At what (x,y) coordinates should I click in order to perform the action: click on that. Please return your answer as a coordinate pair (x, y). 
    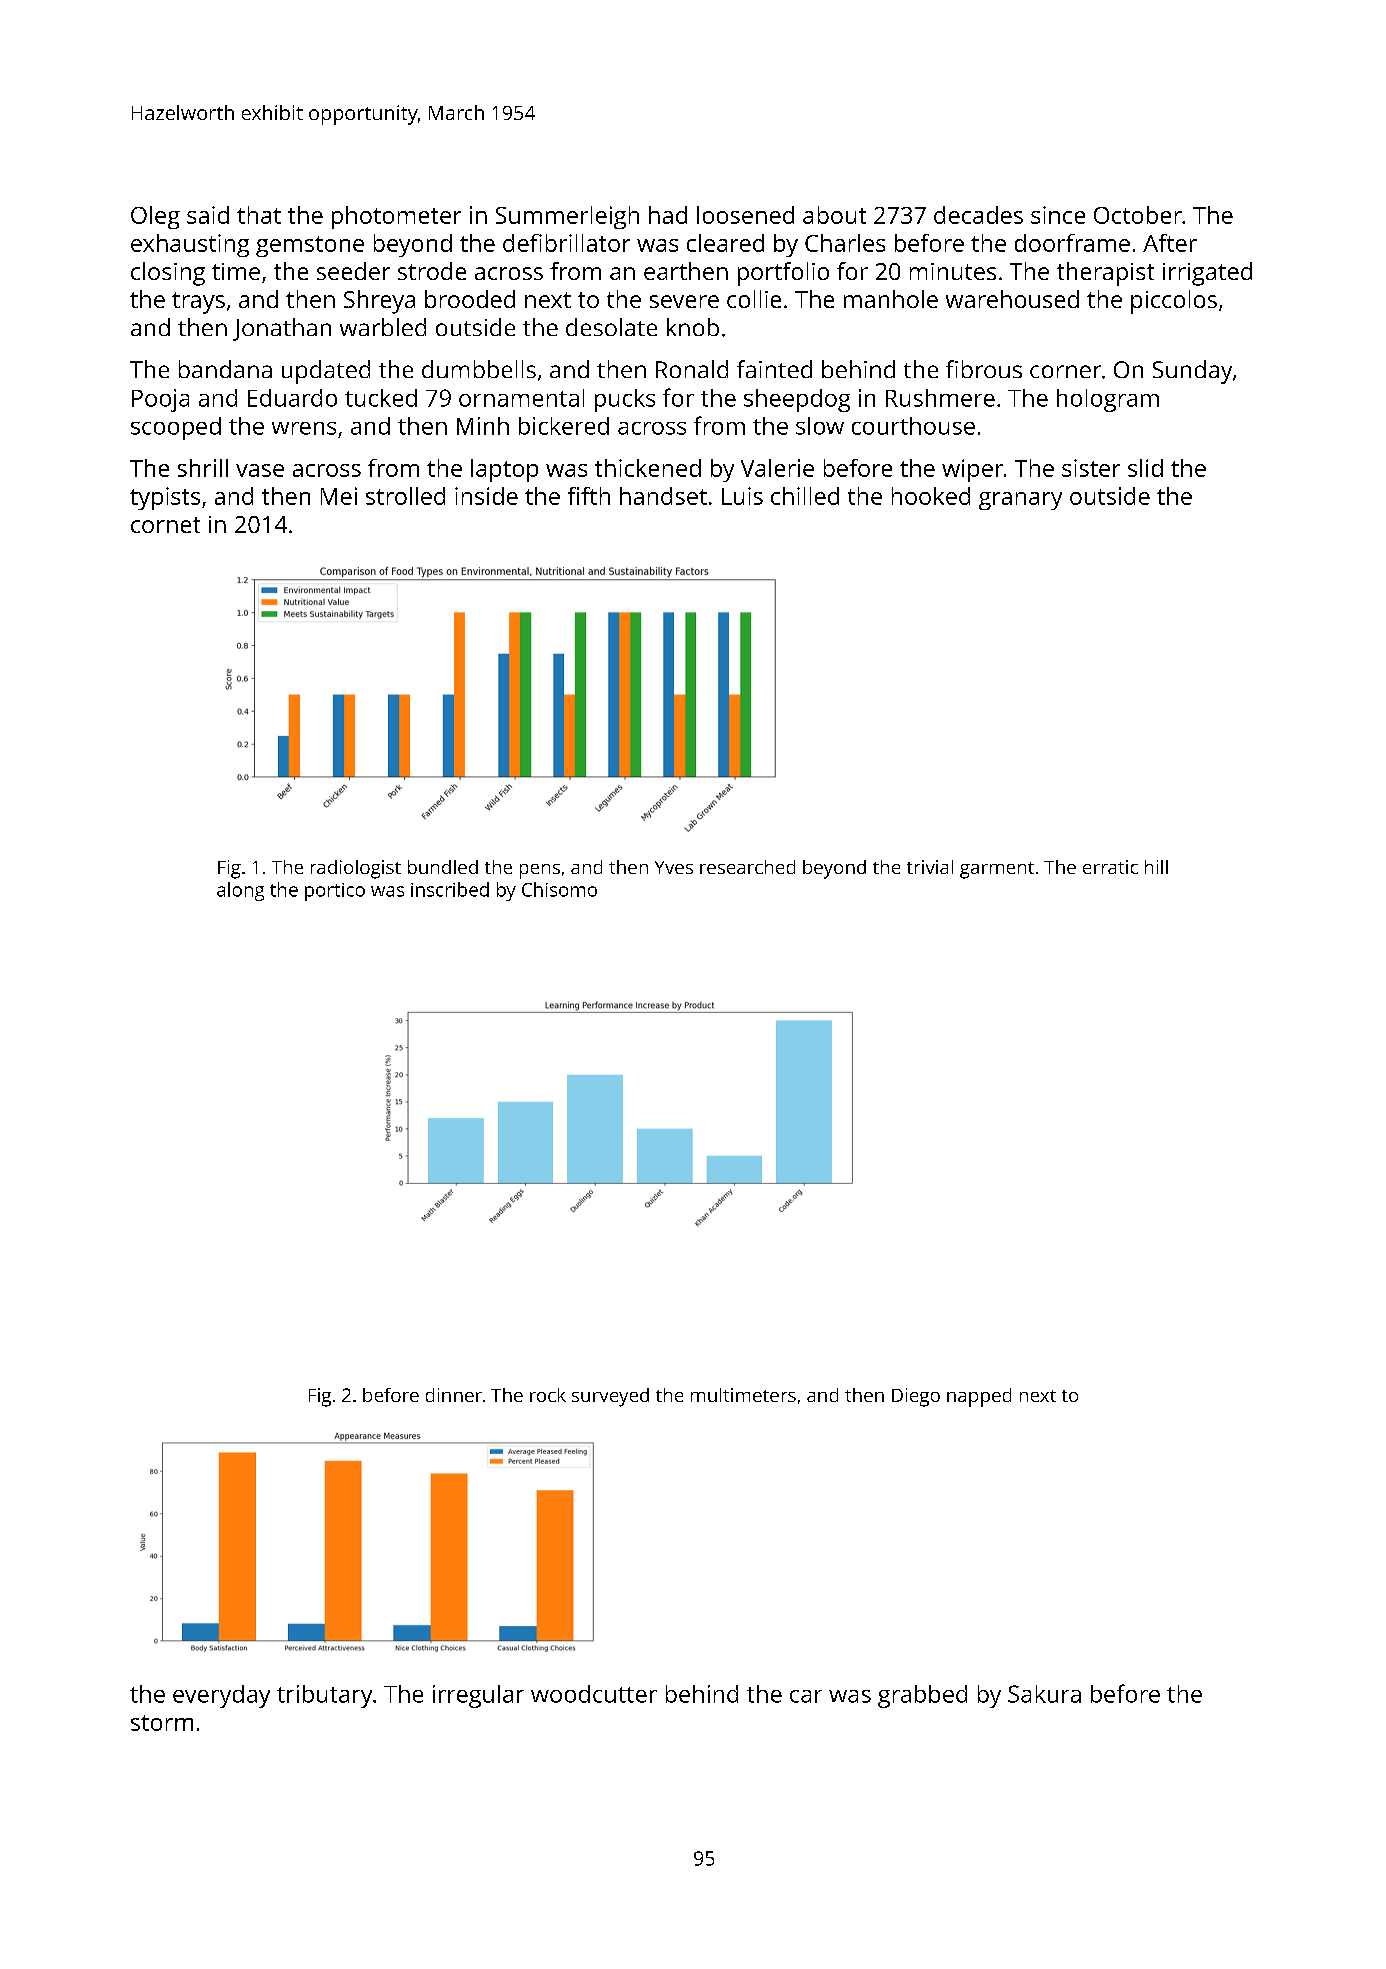
    Looking at the image, I should click on (259, 215).
